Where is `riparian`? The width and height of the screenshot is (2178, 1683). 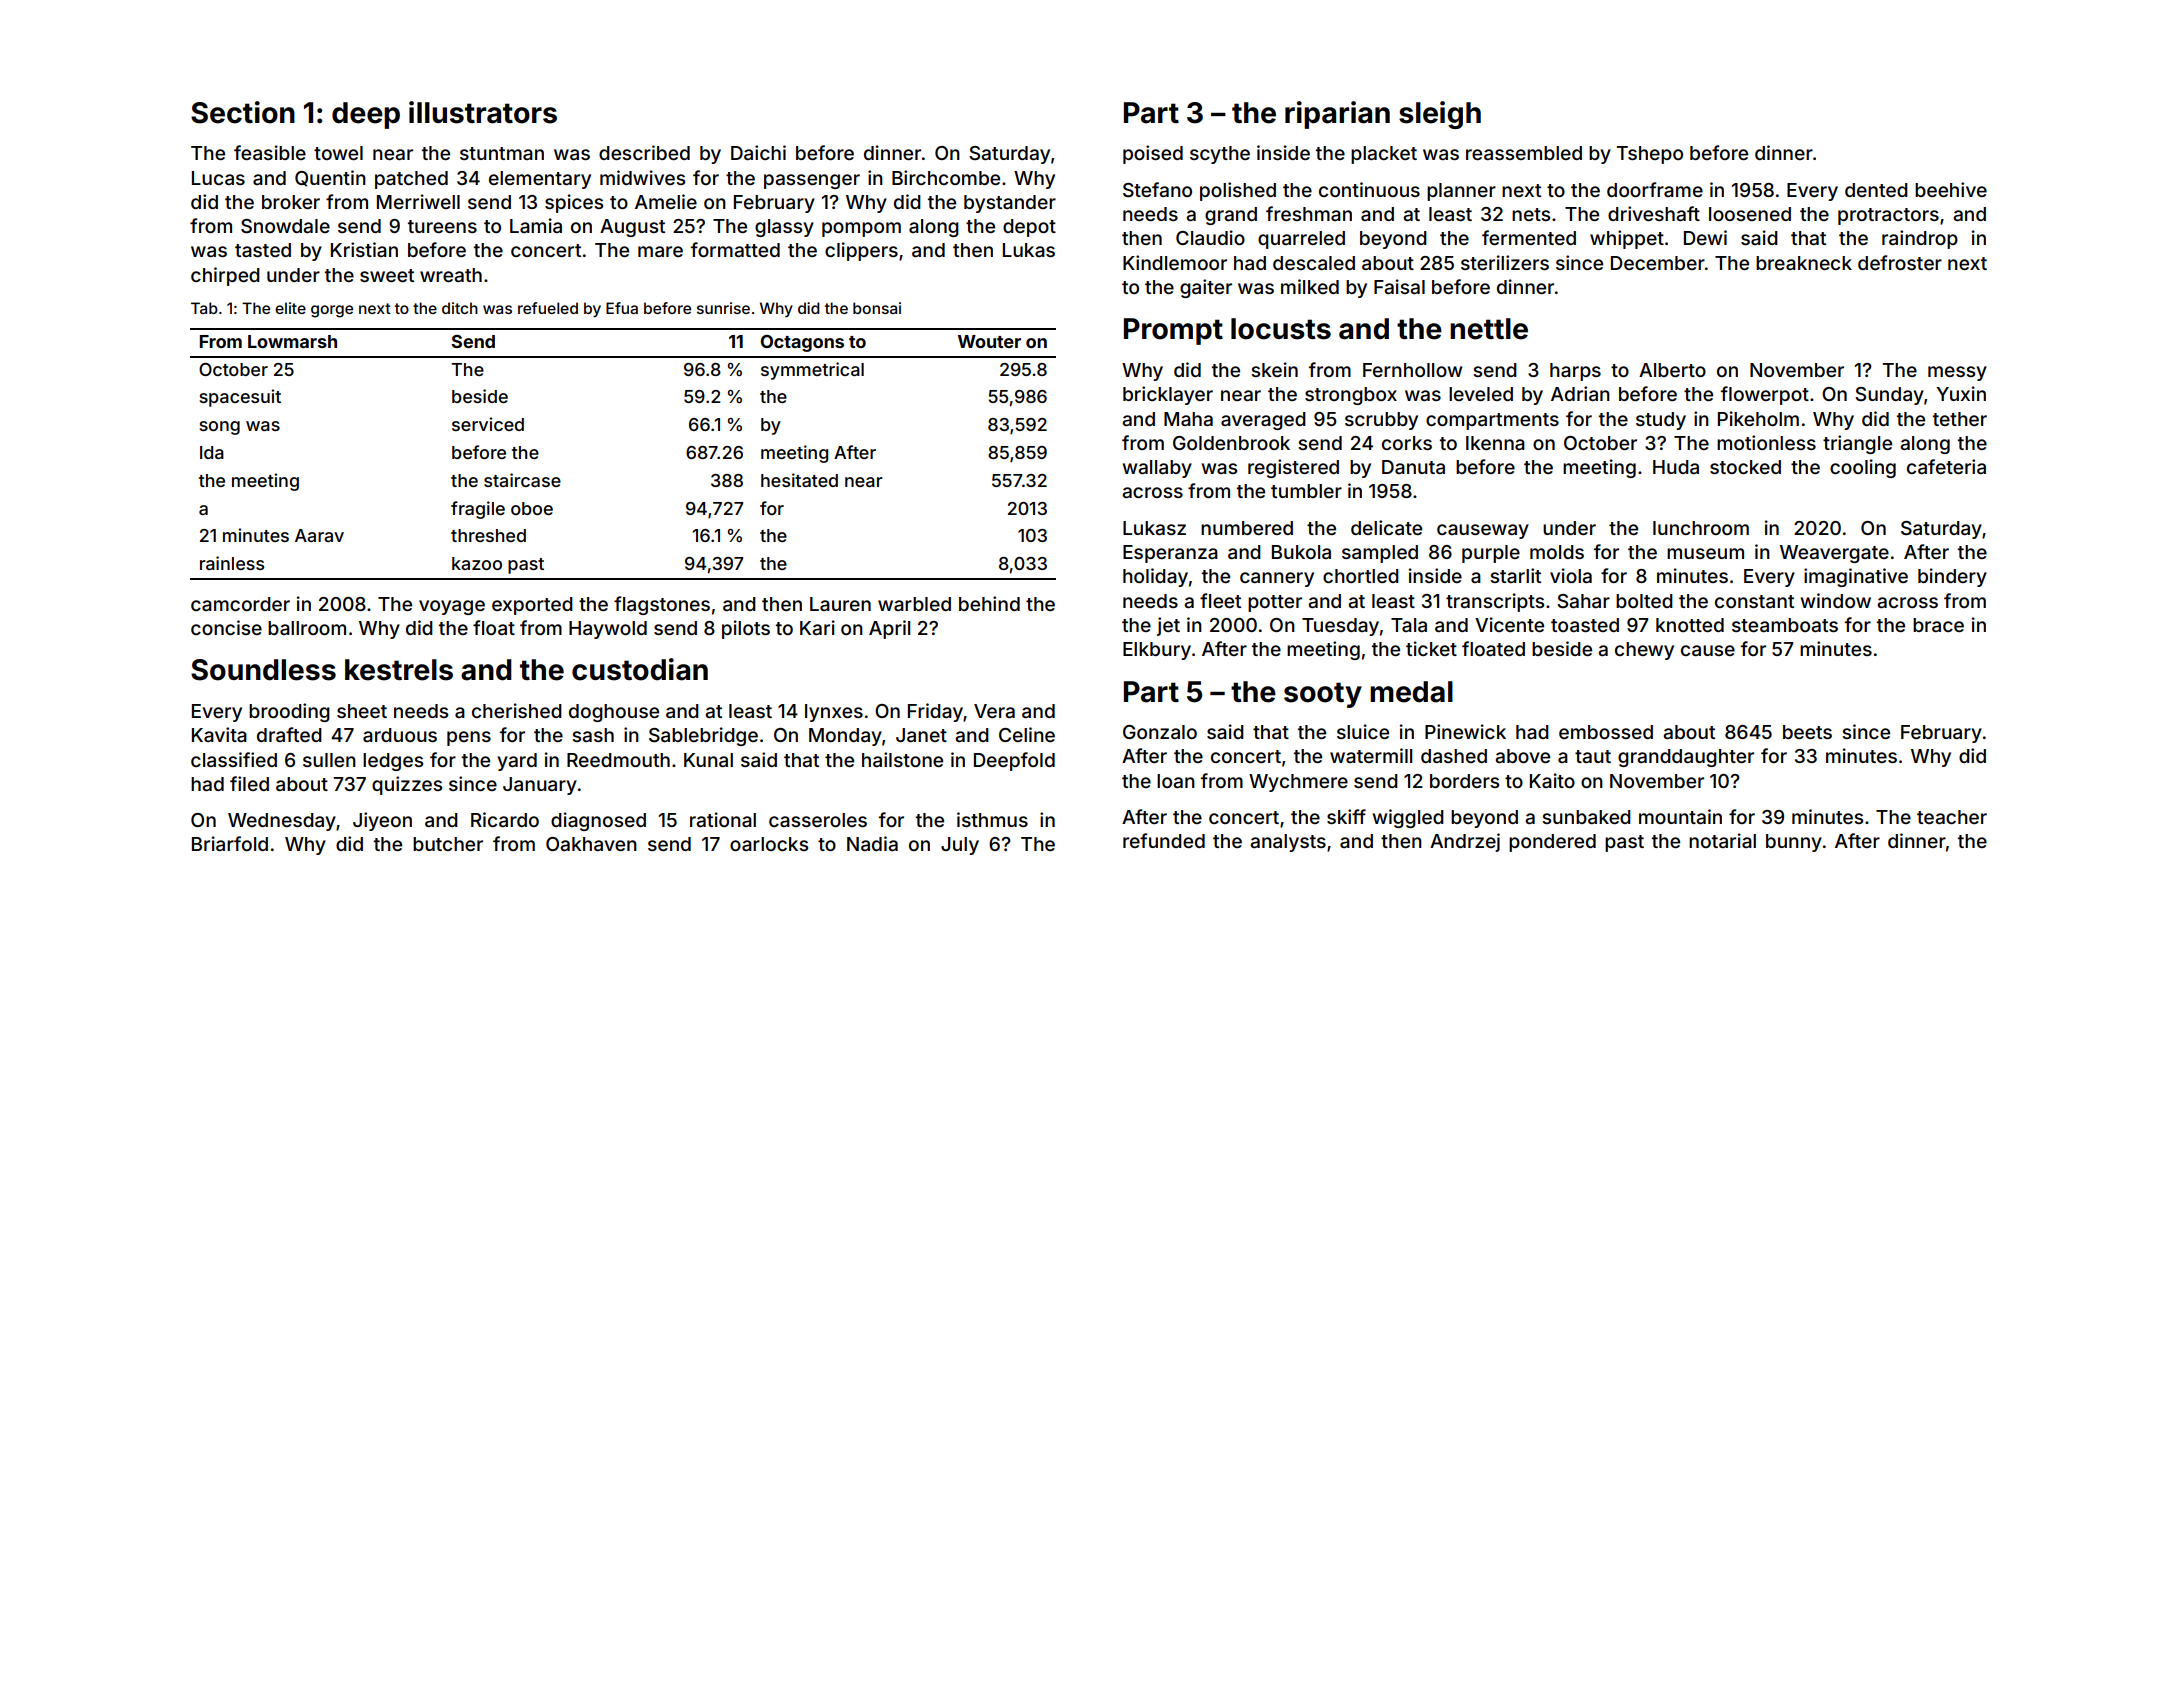 riparian is located at coordinates (1337, 115).
